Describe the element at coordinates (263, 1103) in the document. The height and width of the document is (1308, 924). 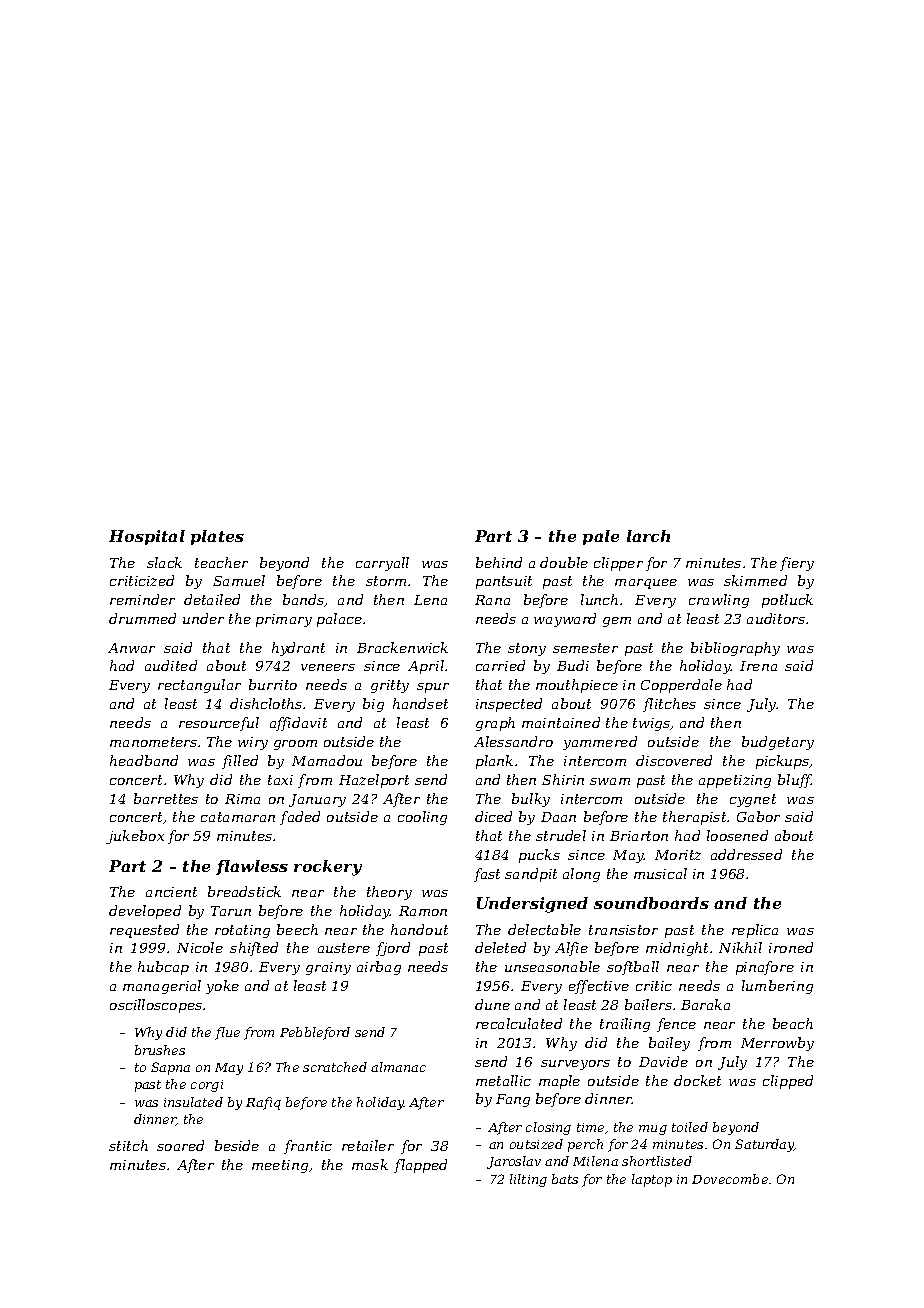
I see `Rafiq` at that location.
